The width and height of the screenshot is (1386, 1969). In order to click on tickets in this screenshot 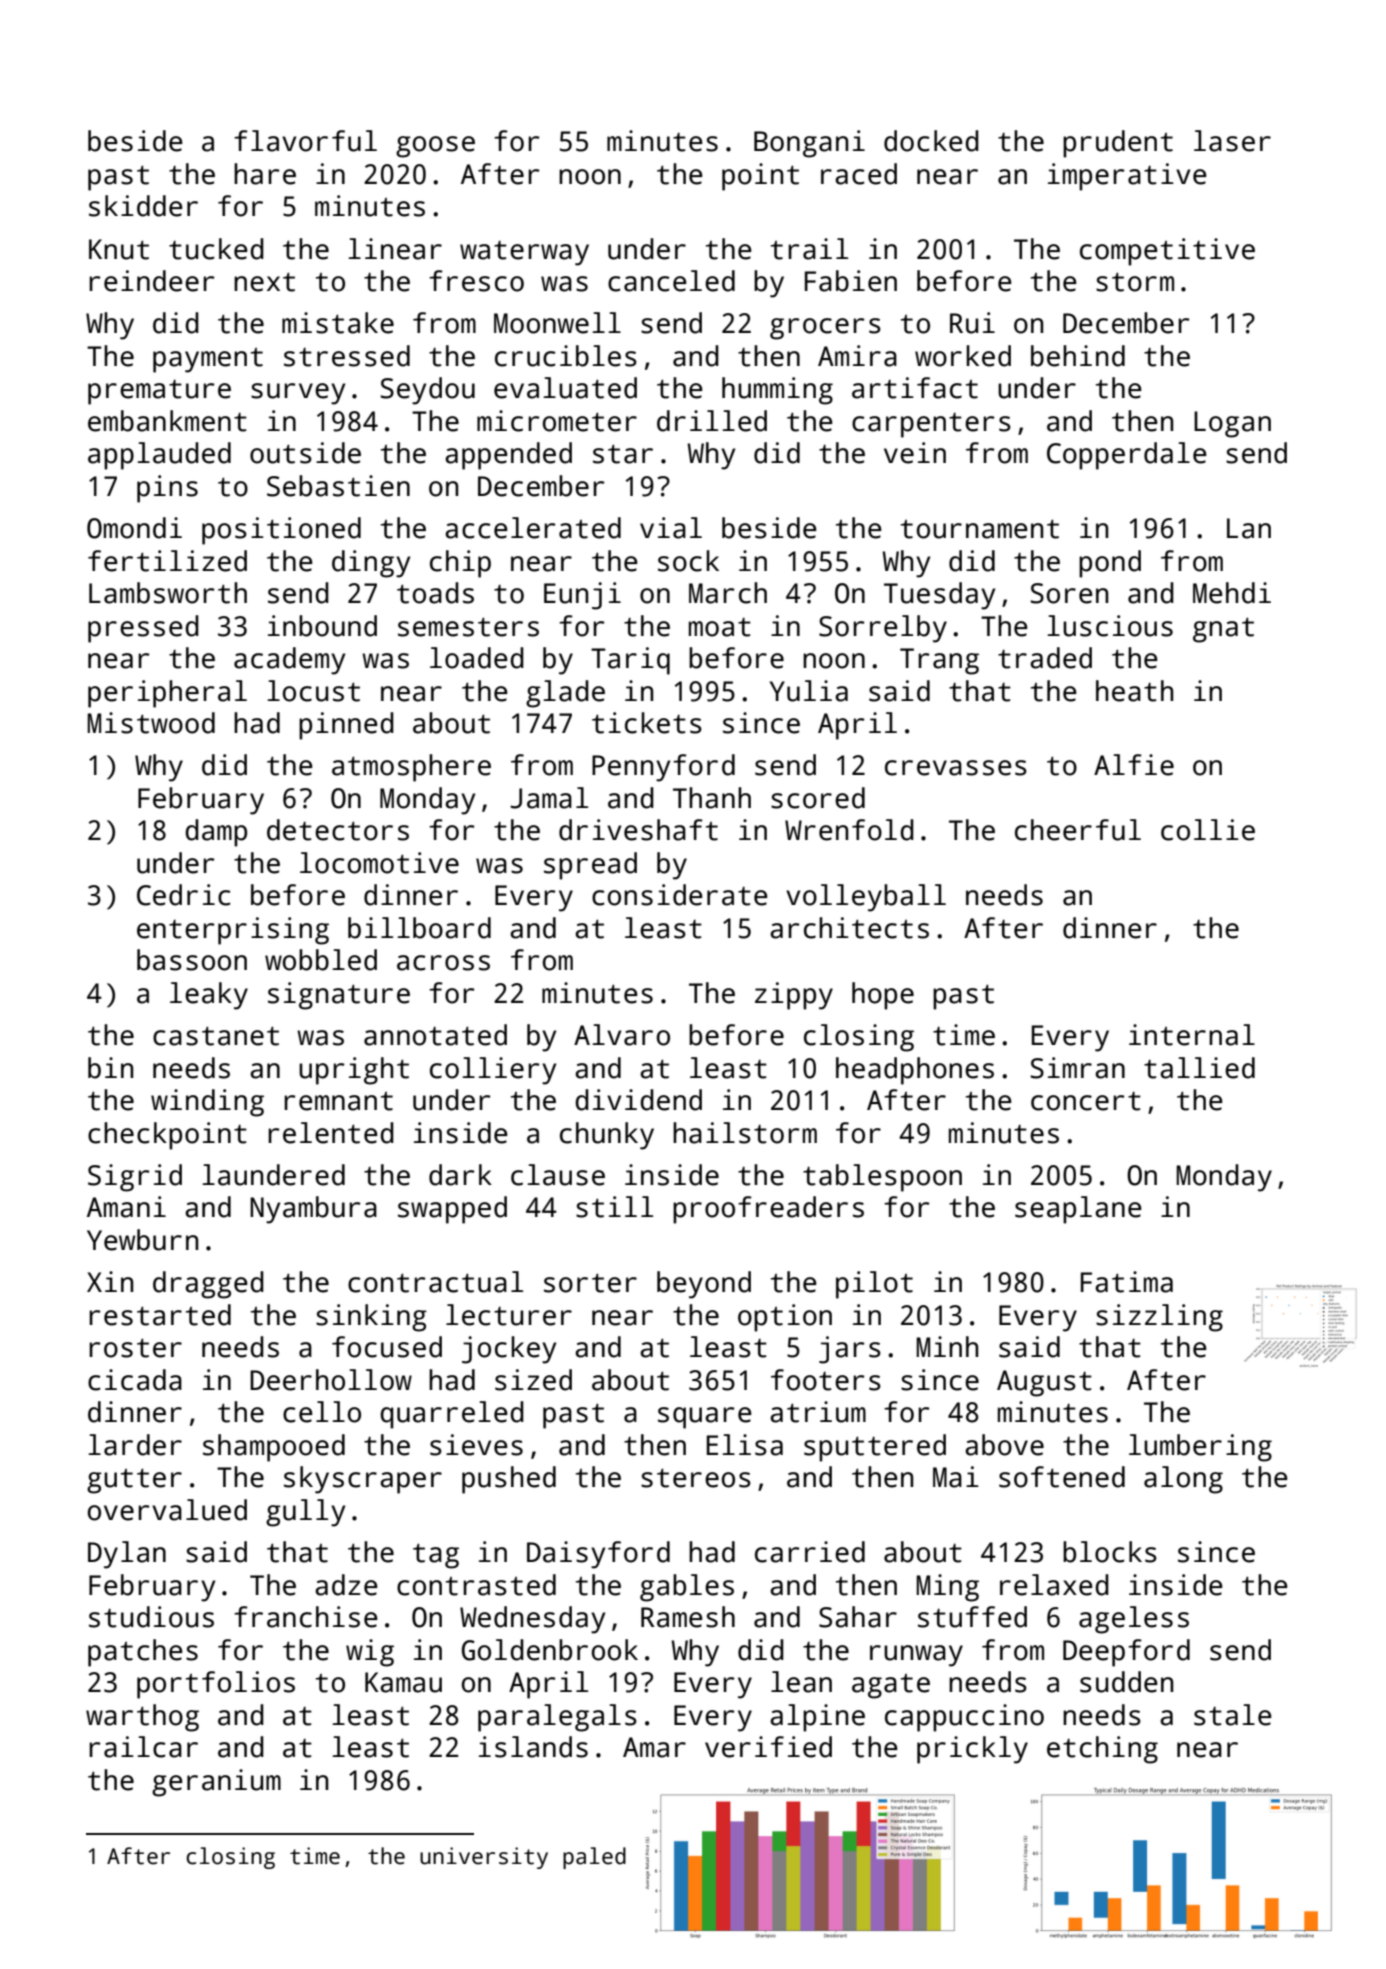, I will do `click(647, 723)`.
